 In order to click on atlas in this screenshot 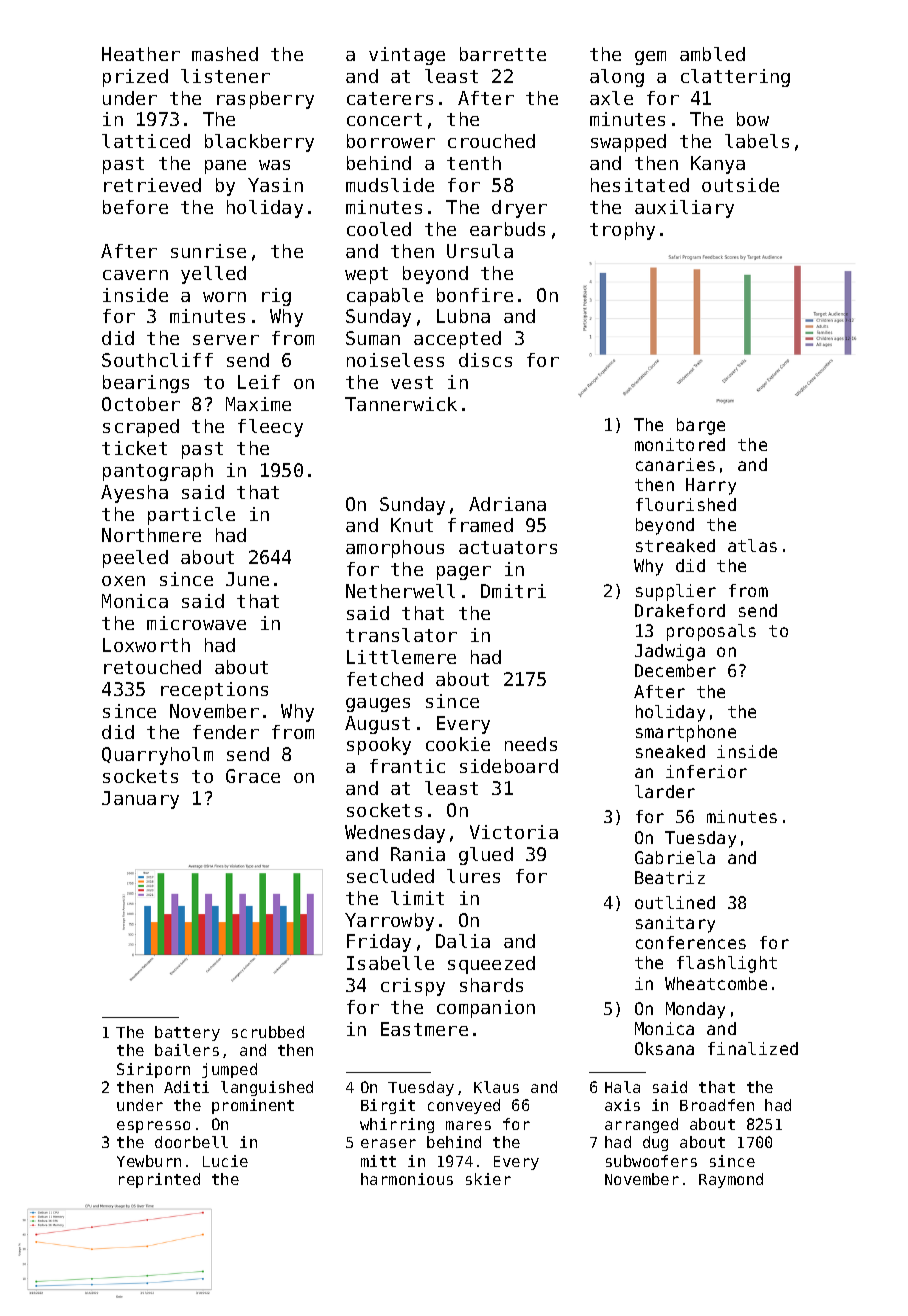, I will do `click(752, 545)`.
